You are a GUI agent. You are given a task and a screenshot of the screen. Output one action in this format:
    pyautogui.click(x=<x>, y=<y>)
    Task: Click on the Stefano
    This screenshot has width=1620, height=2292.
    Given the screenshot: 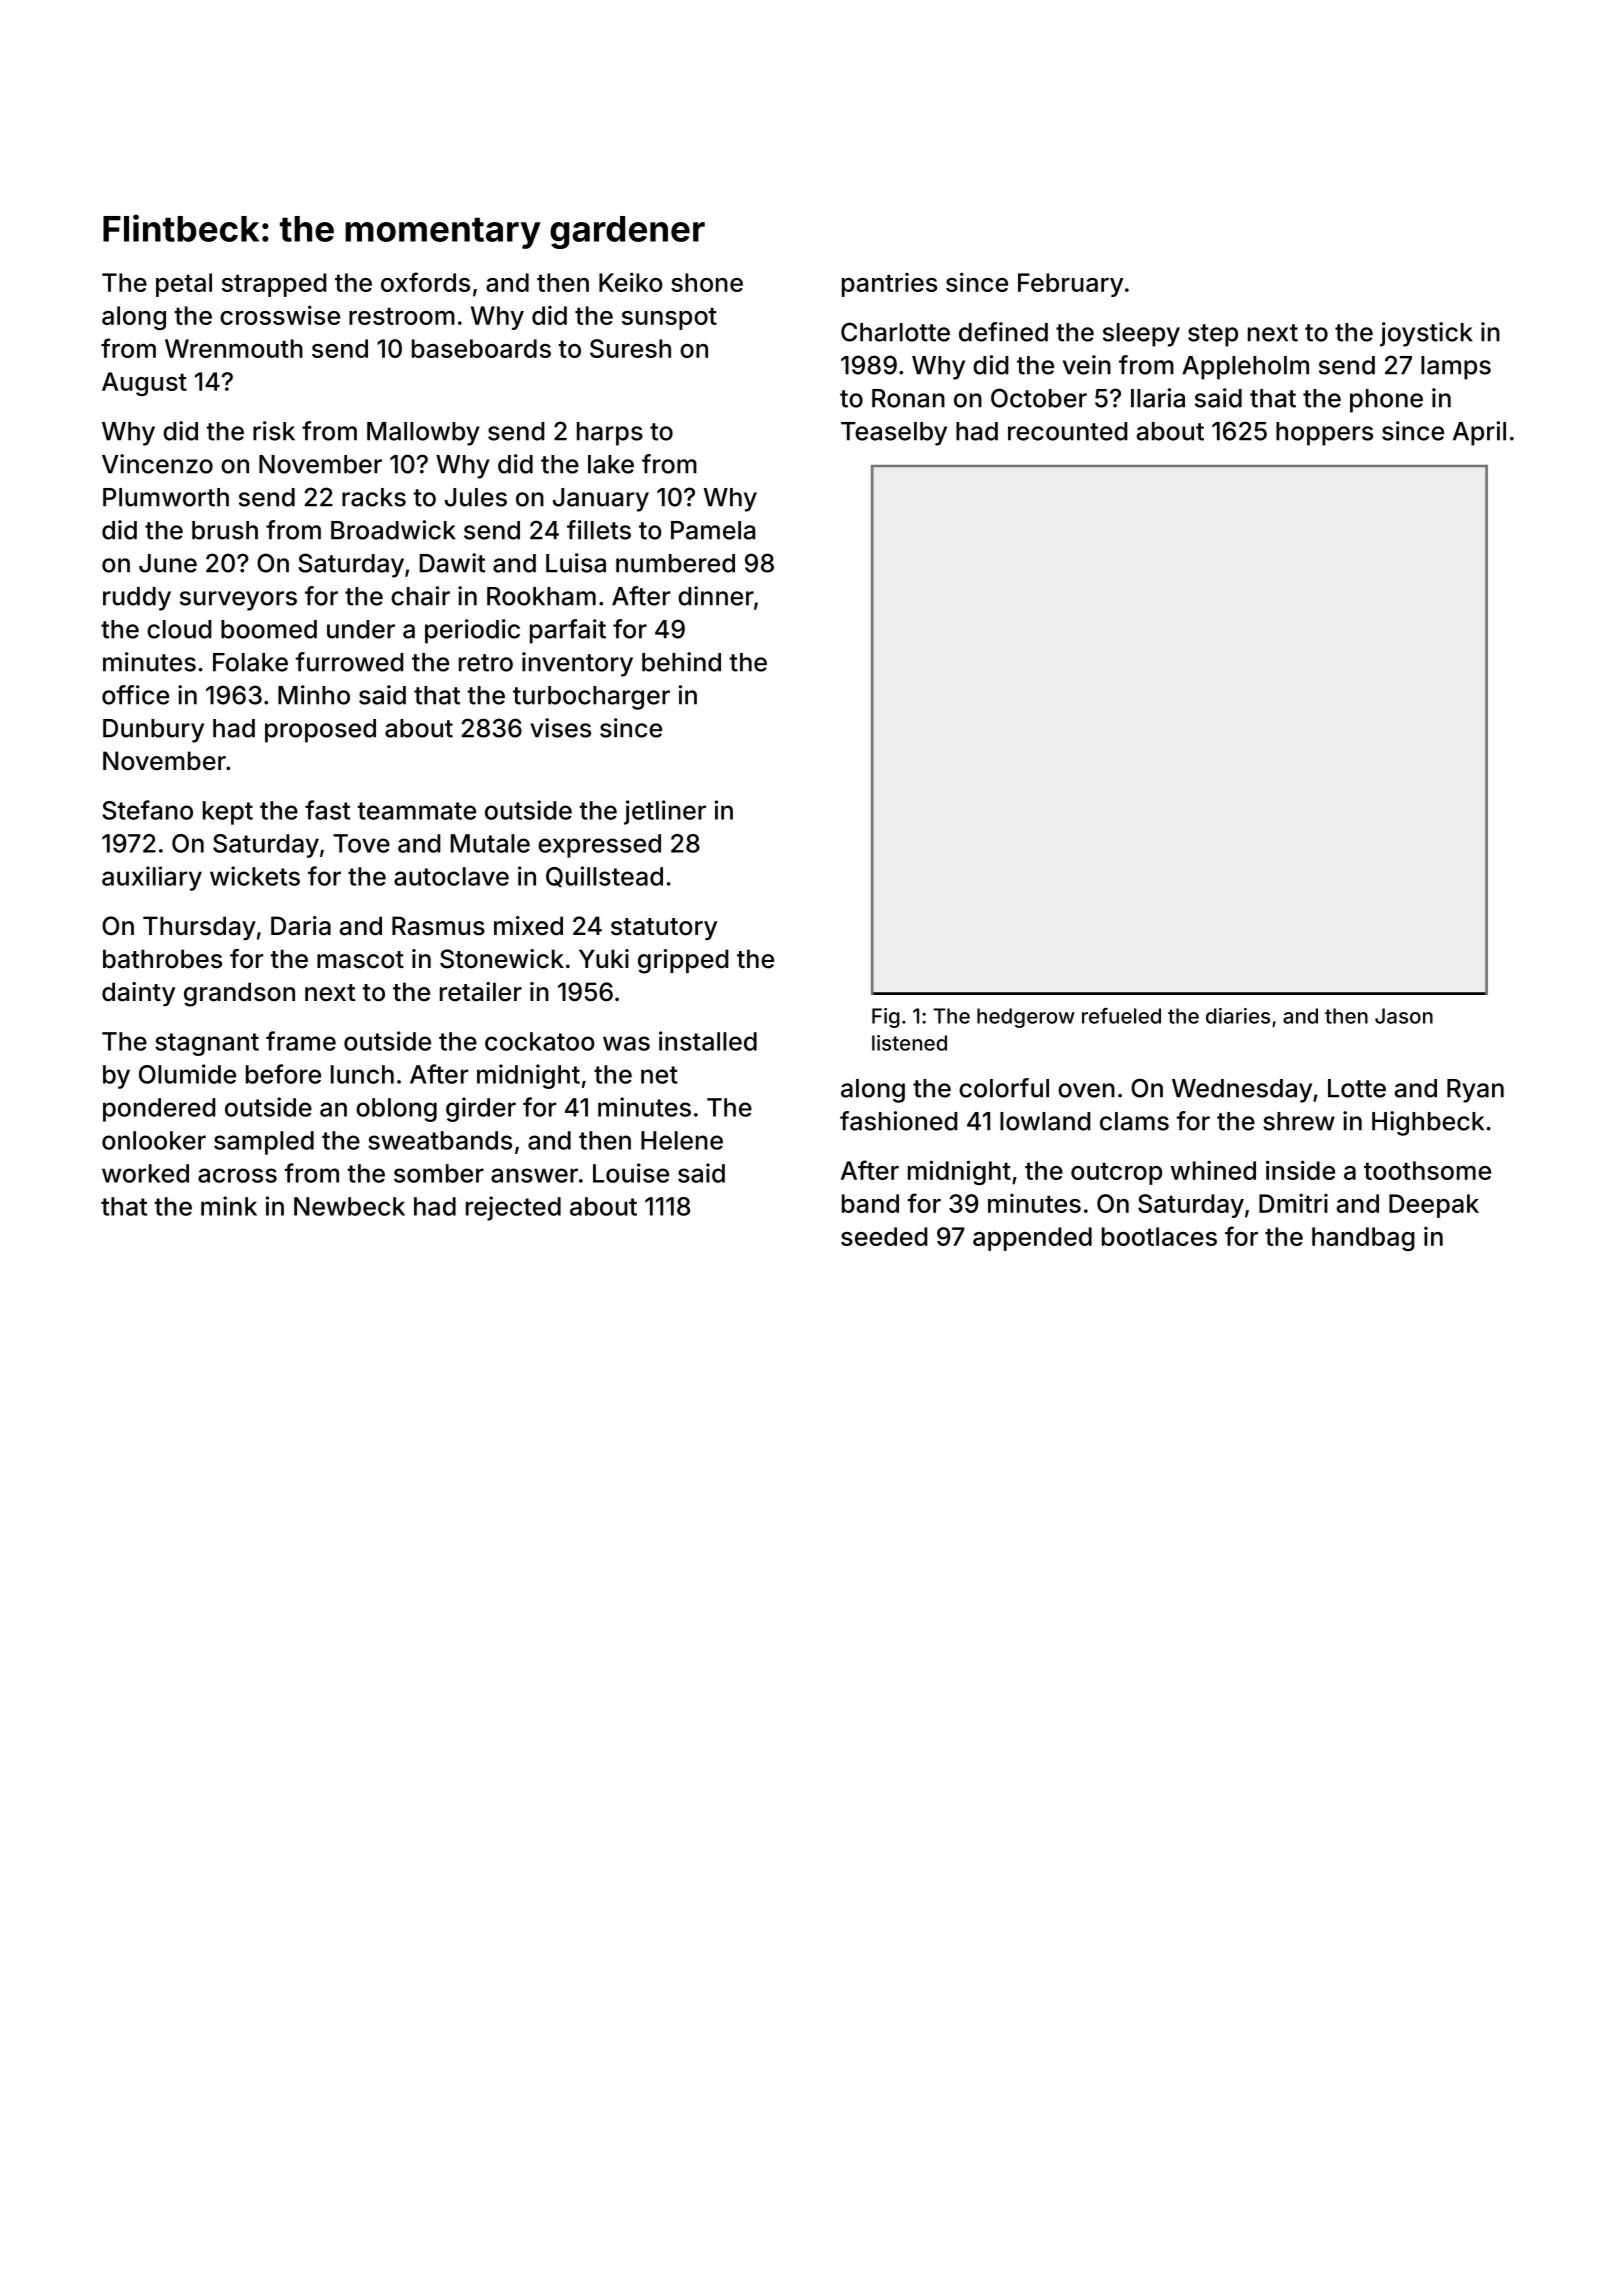 What is the action you would take?
    pyautogui.click(x=147, y=810)
